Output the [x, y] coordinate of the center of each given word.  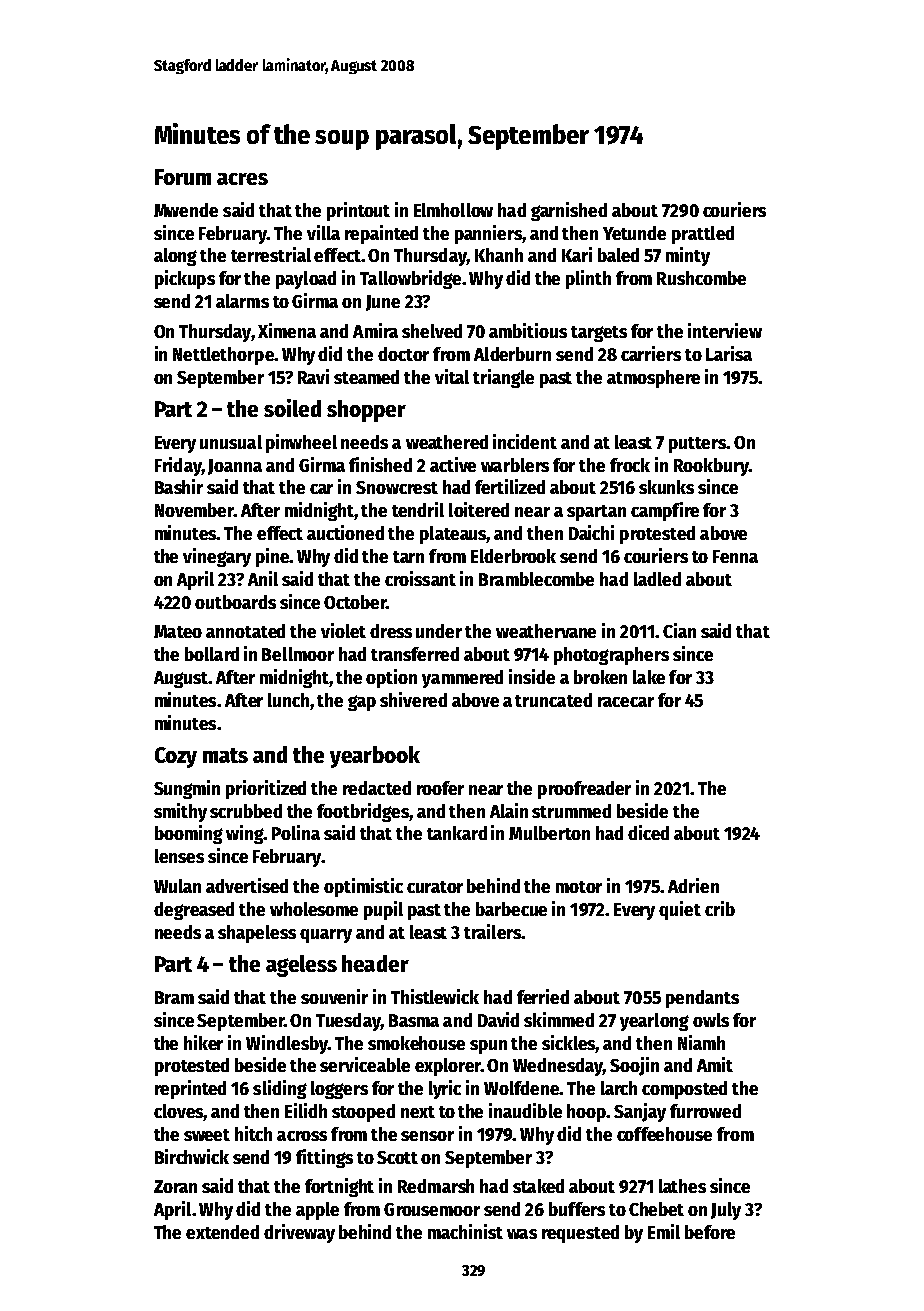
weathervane [546, 631]
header [375, 963]
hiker [203, 1042]
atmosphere [653, 379]
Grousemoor [432, 1209]
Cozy [176, 757]
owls [711, 1020]
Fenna [735, 556]
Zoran [175, 1186]
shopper [366, 411]
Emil [664, 1231]
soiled [292, 408]
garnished [569, 211]
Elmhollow [453, 210]
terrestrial [271, 254]
